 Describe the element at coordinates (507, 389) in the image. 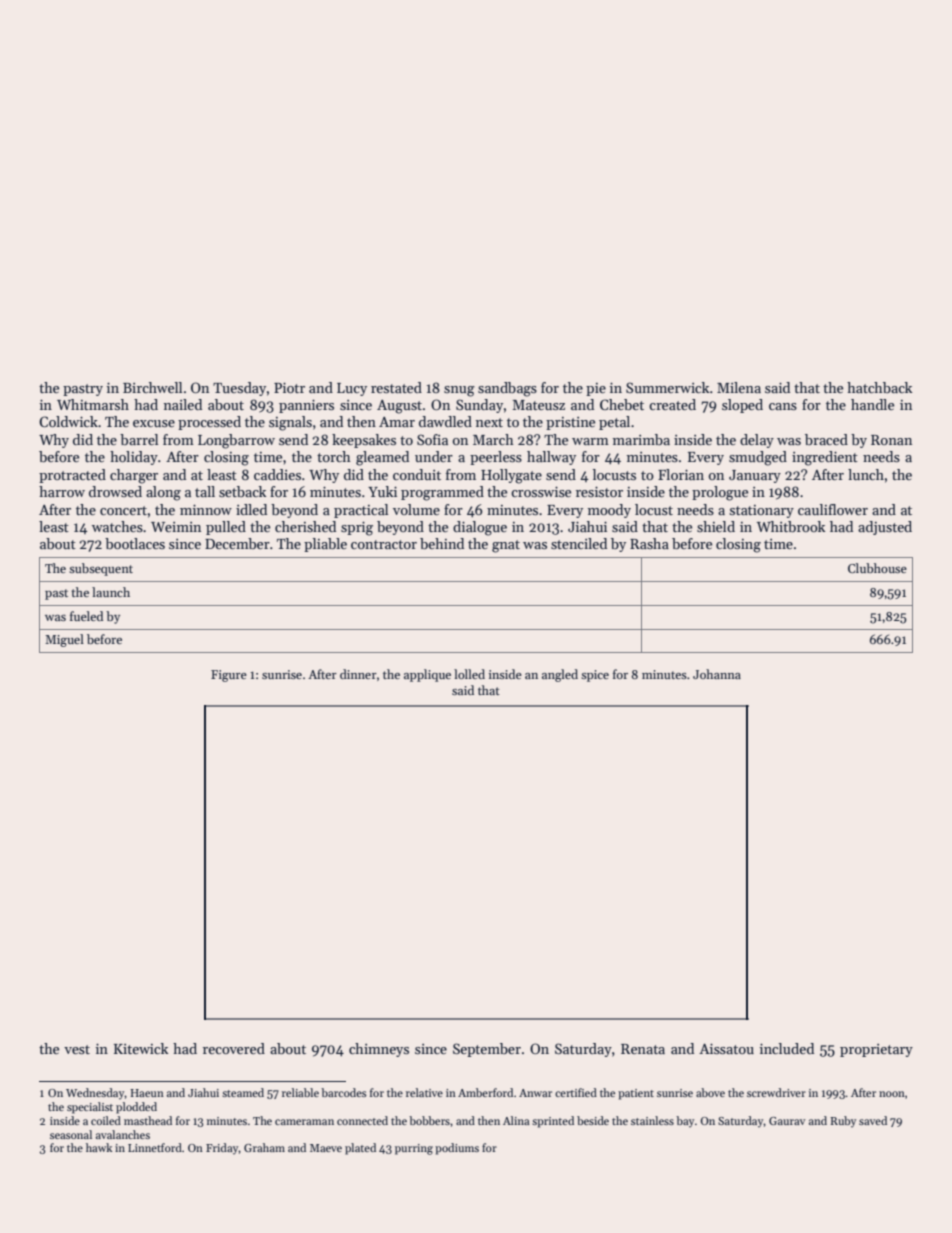

I see `sandbags` at that location.
